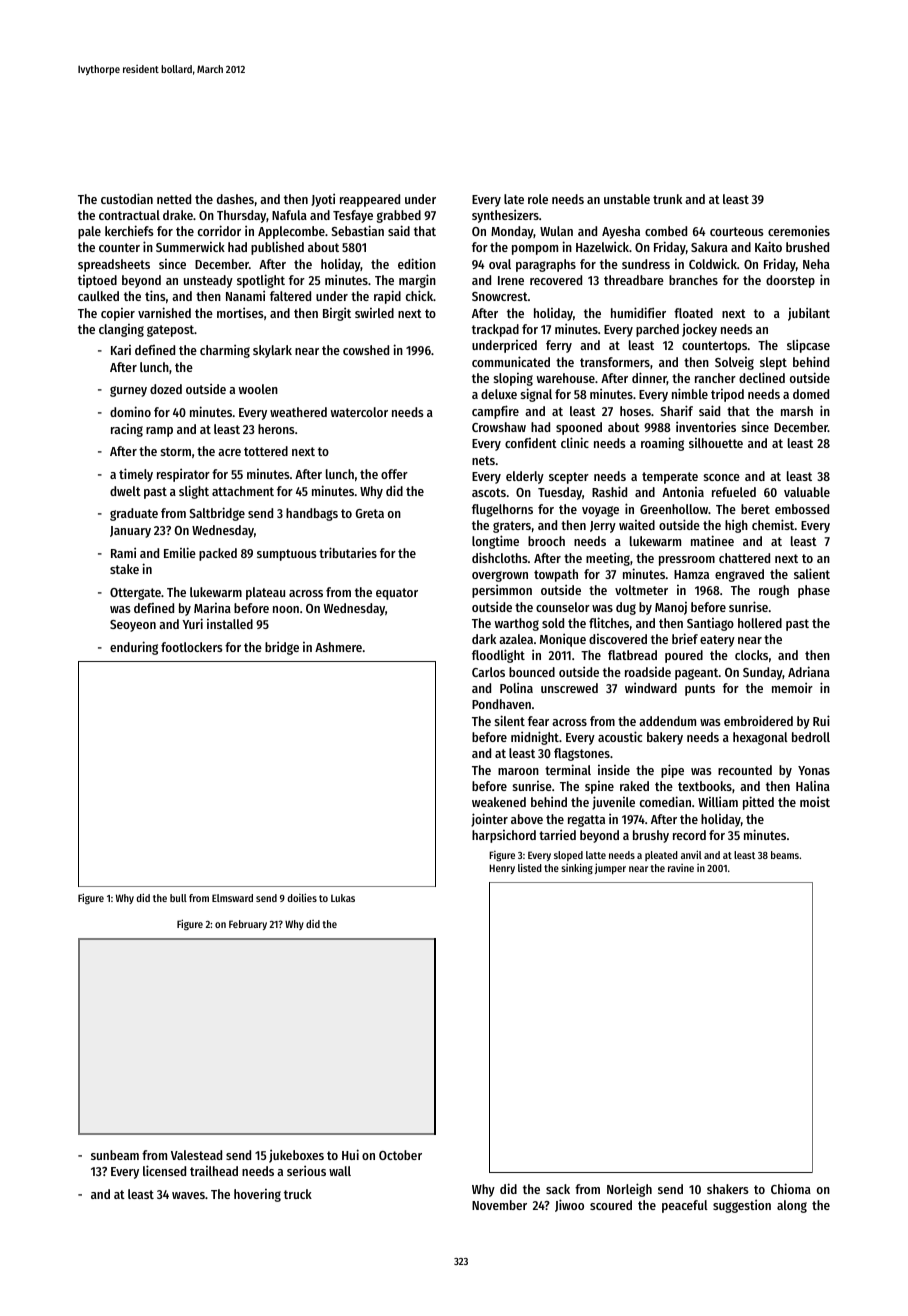 The height and width of the page is (1316, 908). I want to click on grabbed, so click(399, 216).
